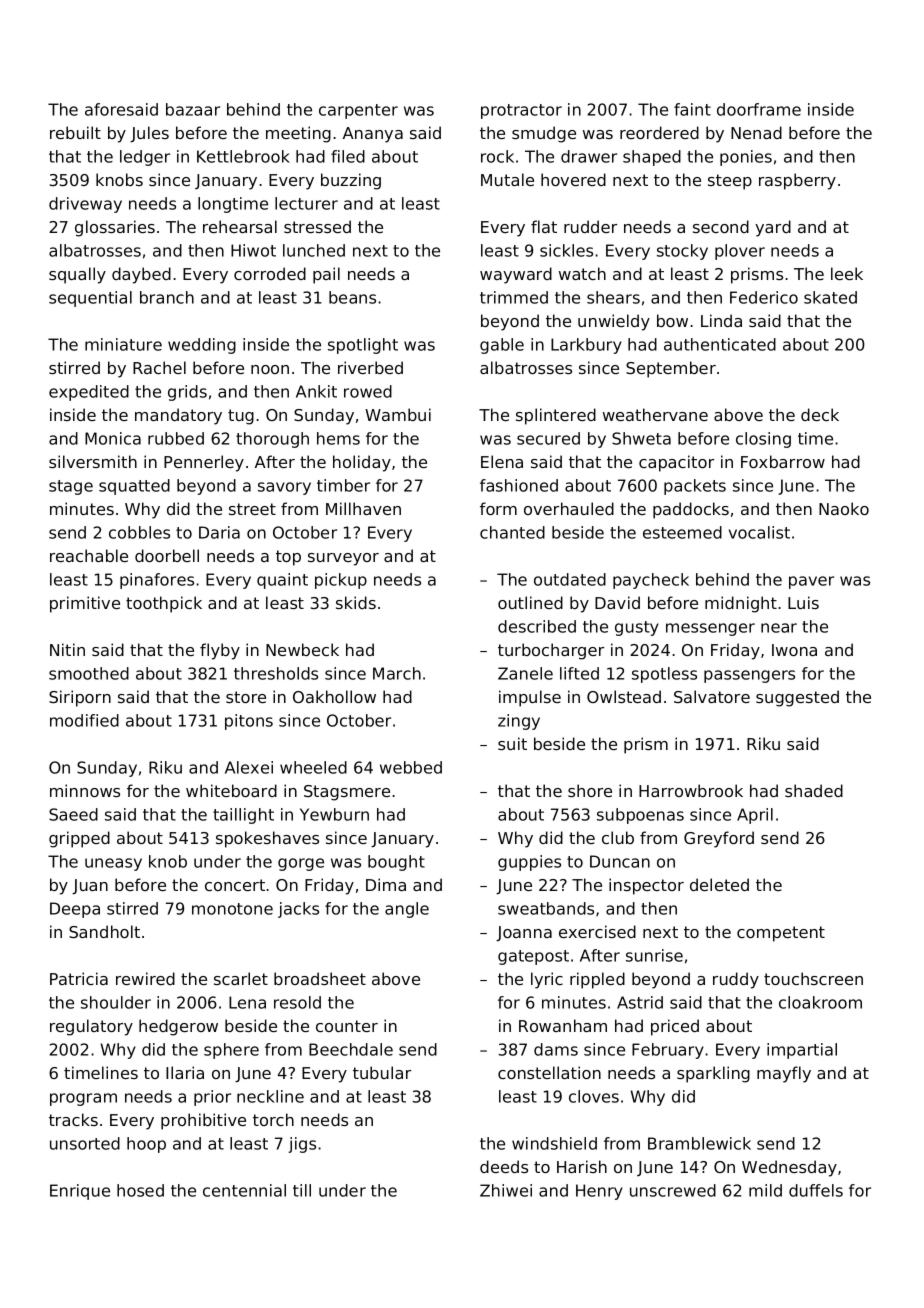 Image resolution: width=924 pixels, height=1308 pixels. What do you see at coordinates (691, 510) in the screenshot?
I see `paddocks` at bounding box center [691, 510].
